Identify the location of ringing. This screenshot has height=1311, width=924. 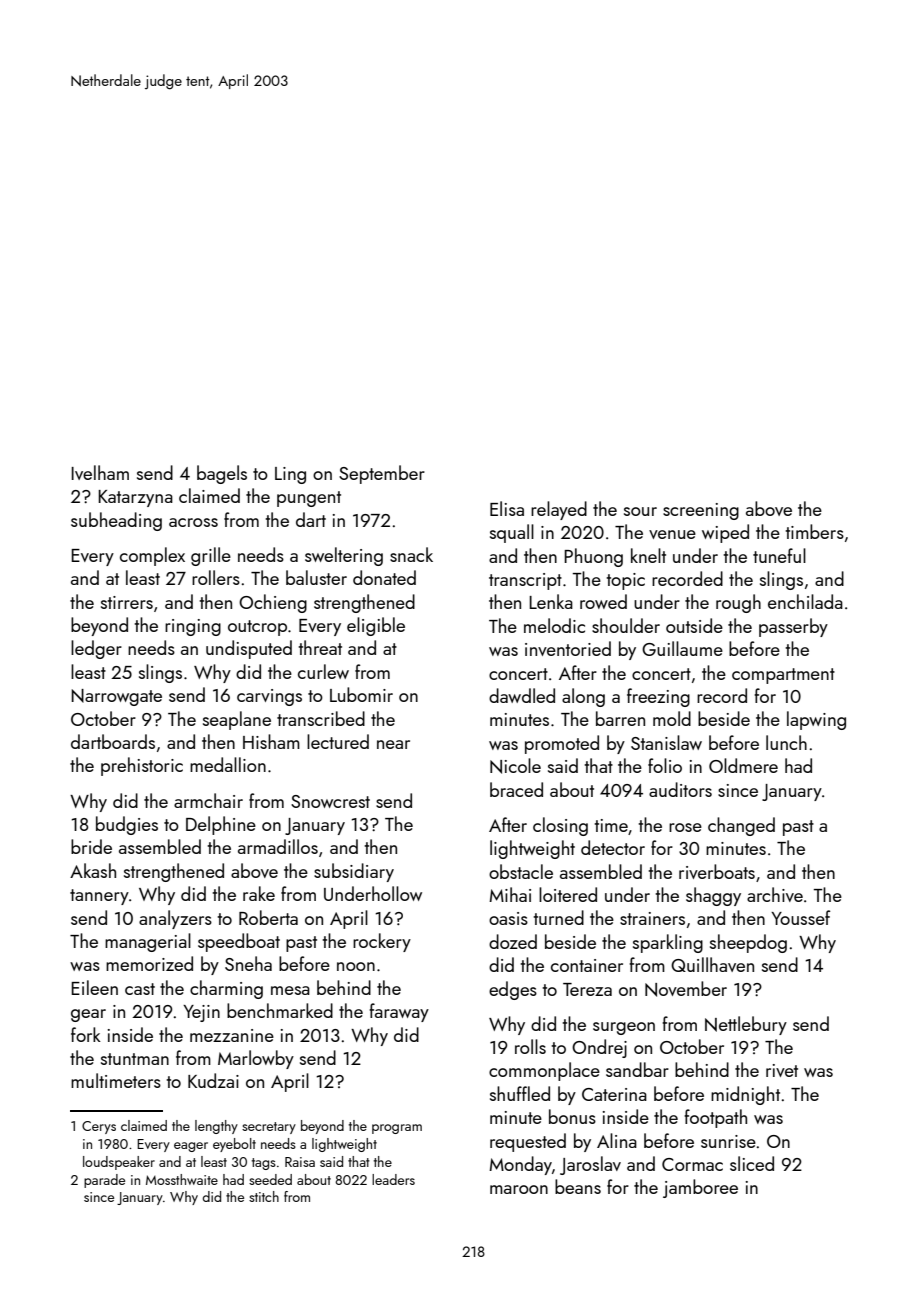
(193, 627).
